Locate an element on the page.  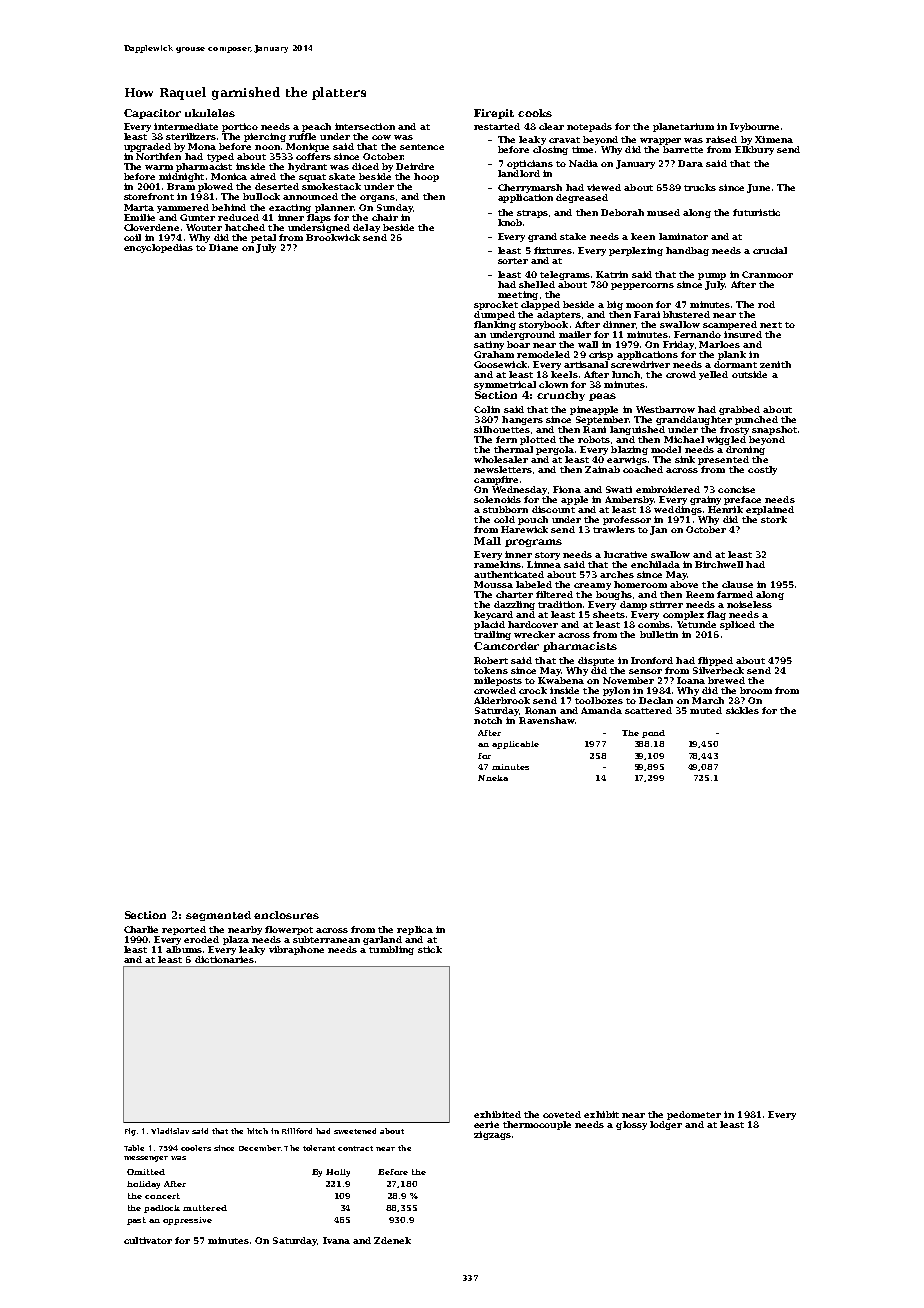
Zdenek is located at coordinates (392, 1240).
